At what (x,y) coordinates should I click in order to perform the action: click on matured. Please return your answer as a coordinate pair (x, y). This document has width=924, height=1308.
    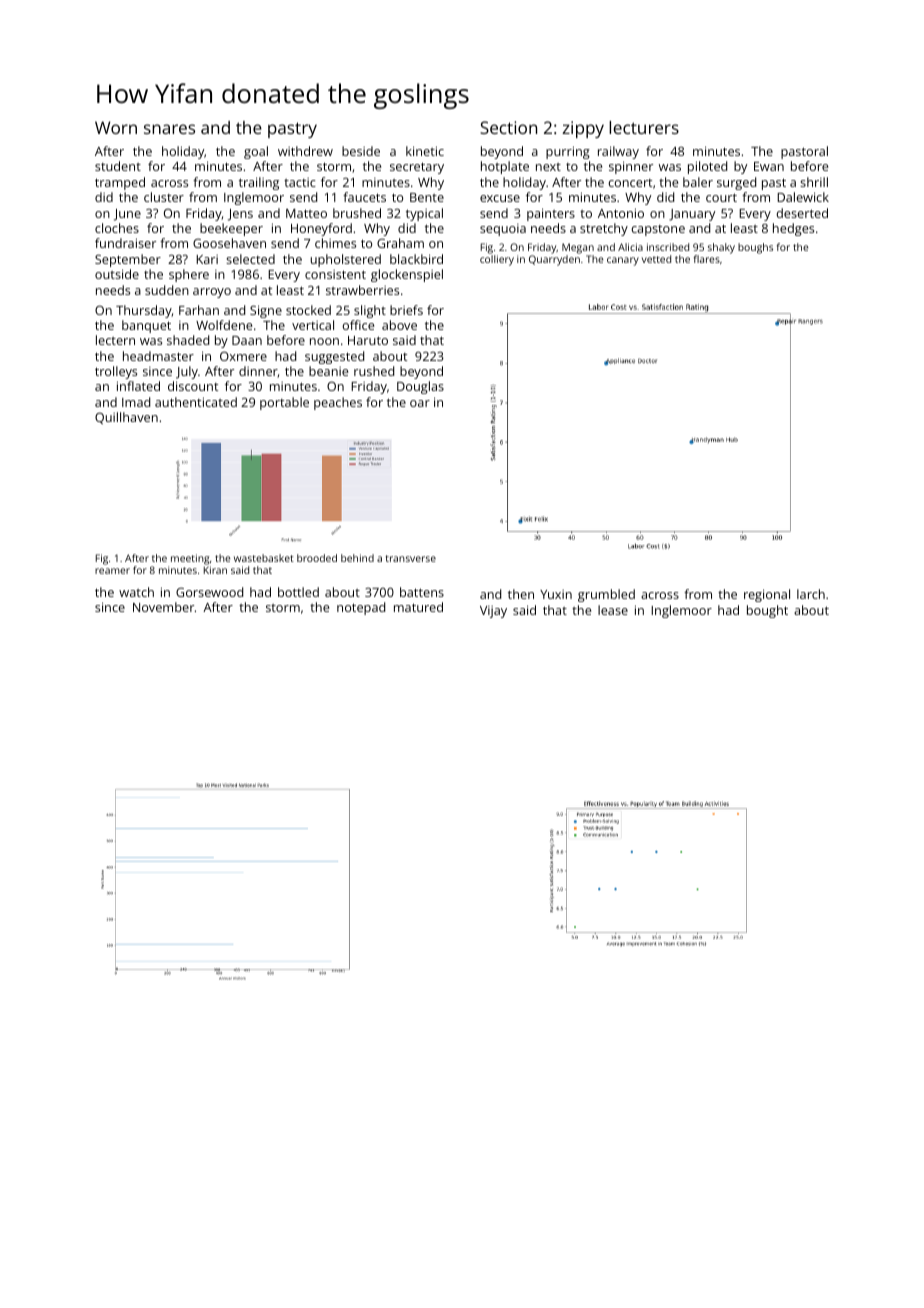
    Looking at the image, I should click on (418, 607).
